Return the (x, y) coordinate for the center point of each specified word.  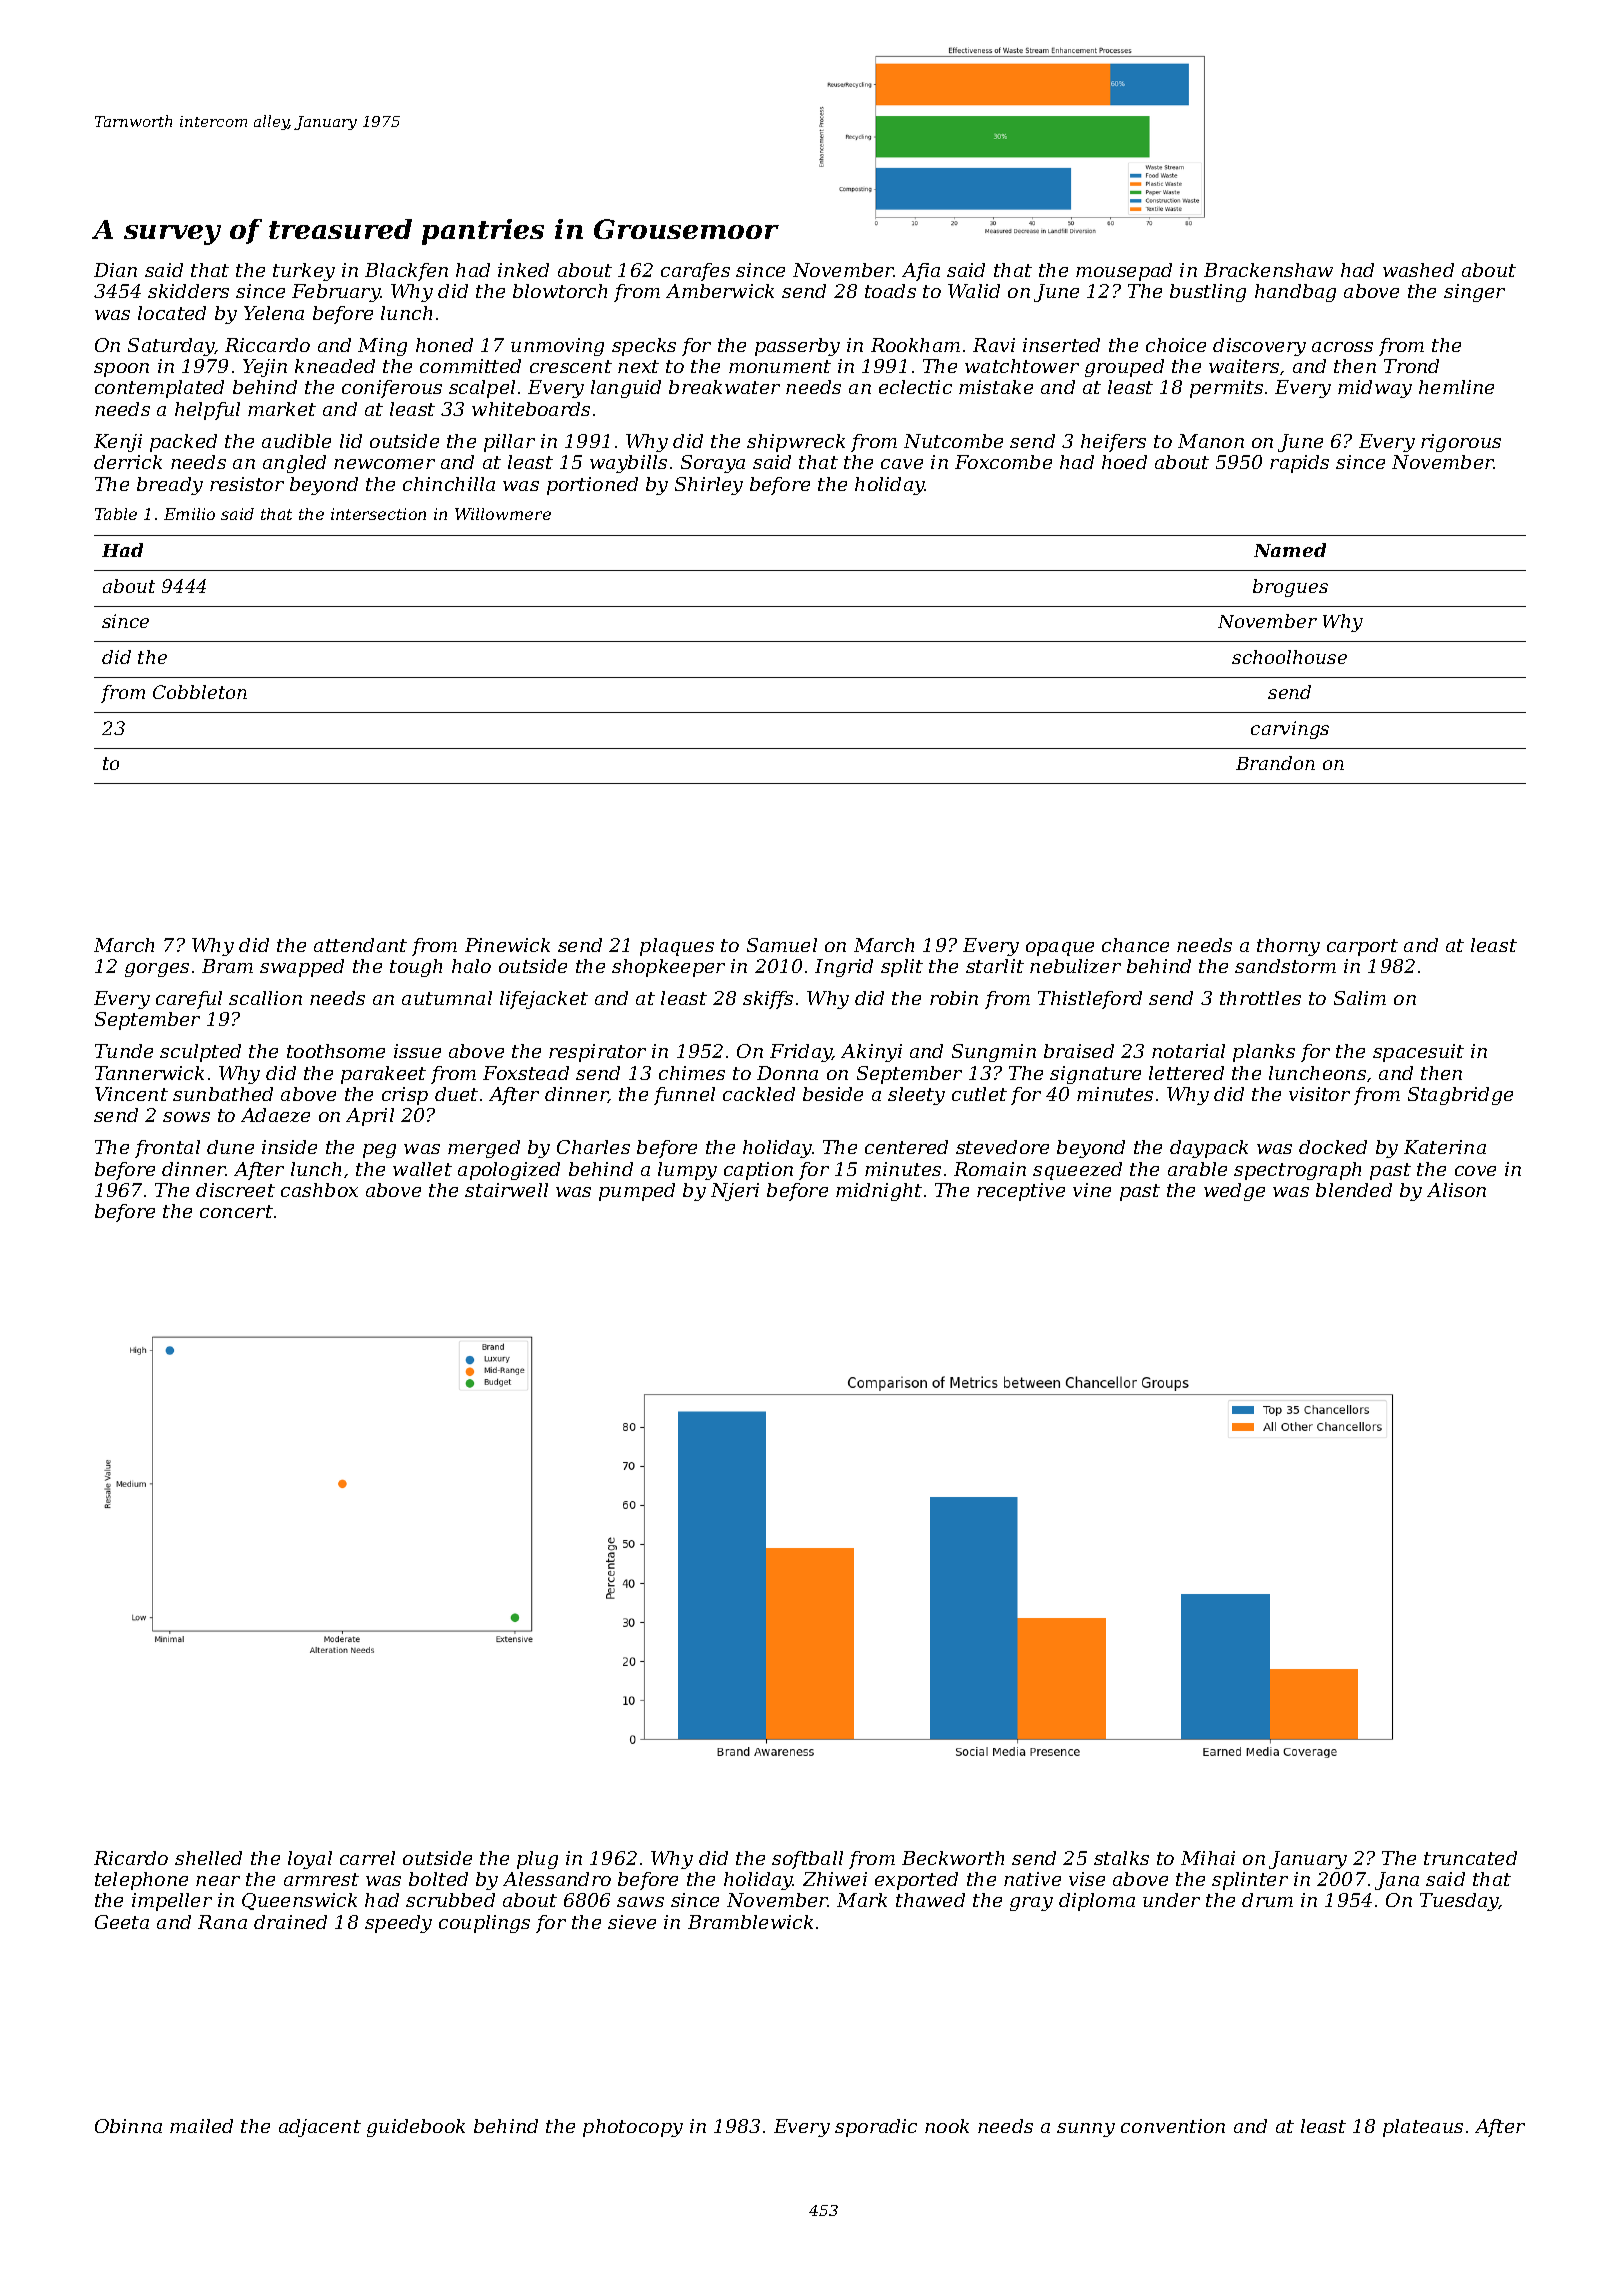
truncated (1470, 1858)
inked (523, 270)
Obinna (128, 2126)
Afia (921, 272)
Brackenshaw (1268, 270)
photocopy (633, 2128)
